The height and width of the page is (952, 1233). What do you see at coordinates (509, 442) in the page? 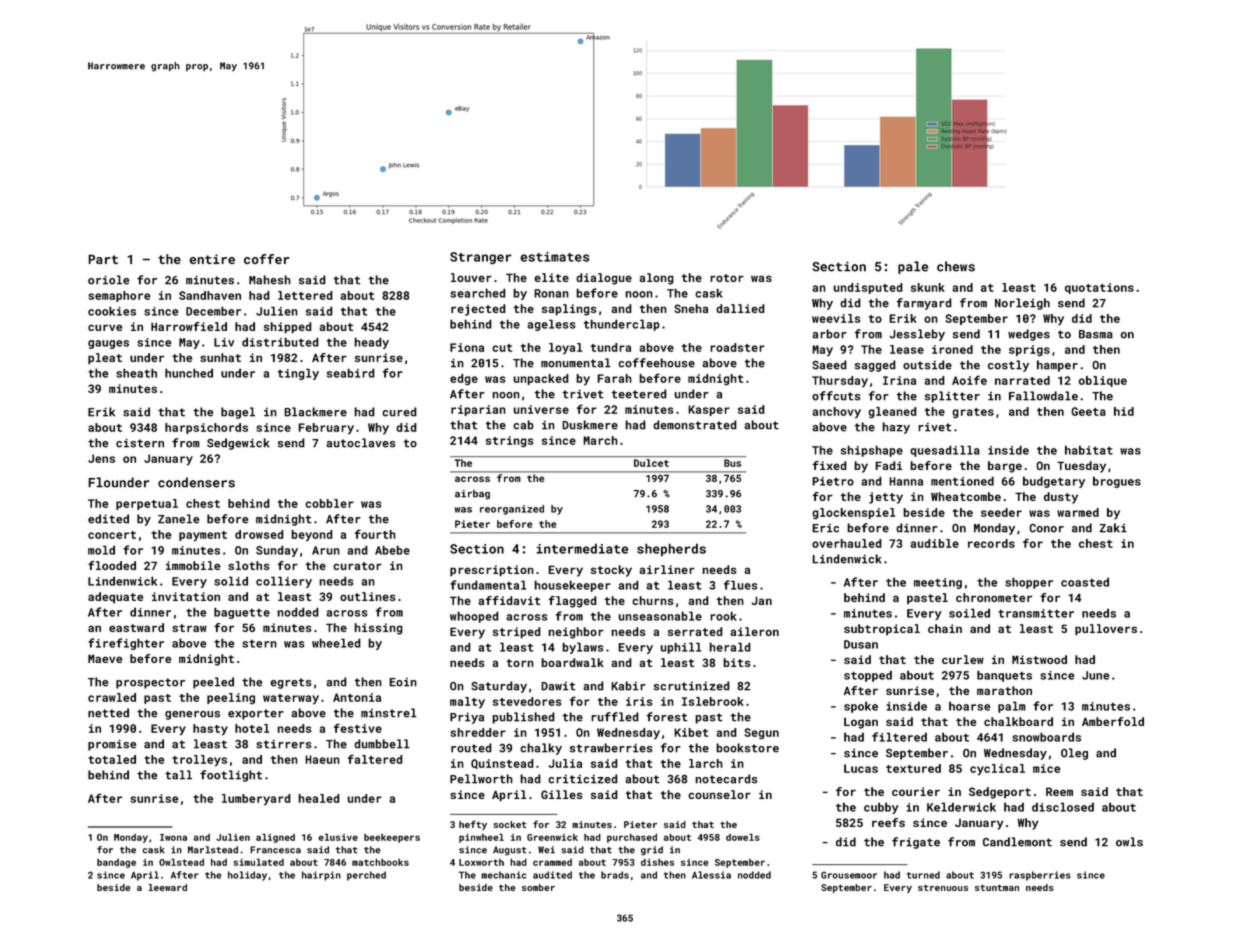
I see `strings` at bounding box center [509, 442].
